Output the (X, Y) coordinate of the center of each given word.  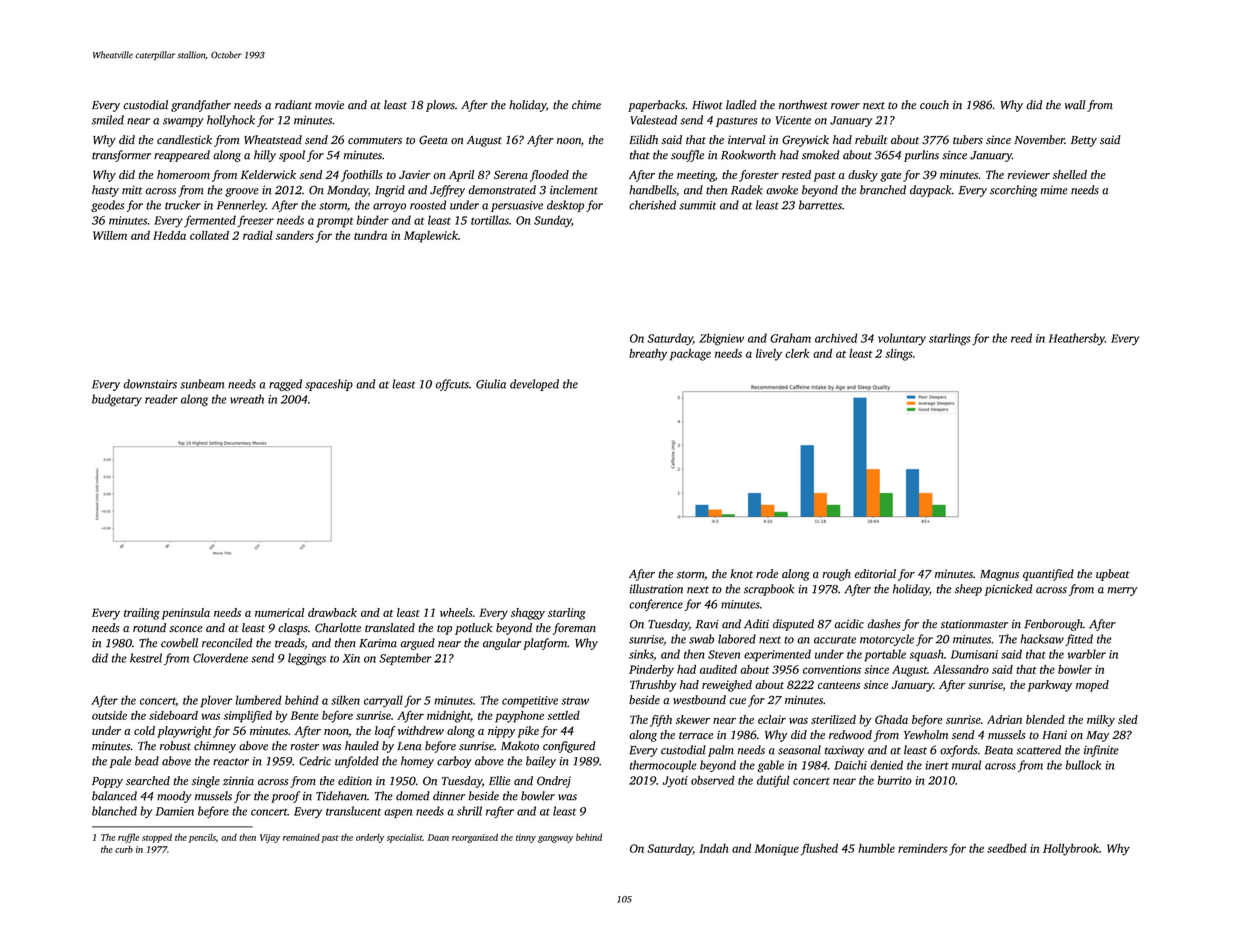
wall (1075, 105)
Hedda (169, 235)
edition (355, 781)
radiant (293, 105)
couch (934, 105)
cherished (652, 205)
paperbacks (656, 106)
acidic (849, 624)
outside (109, 715)
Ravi (707, 624)
